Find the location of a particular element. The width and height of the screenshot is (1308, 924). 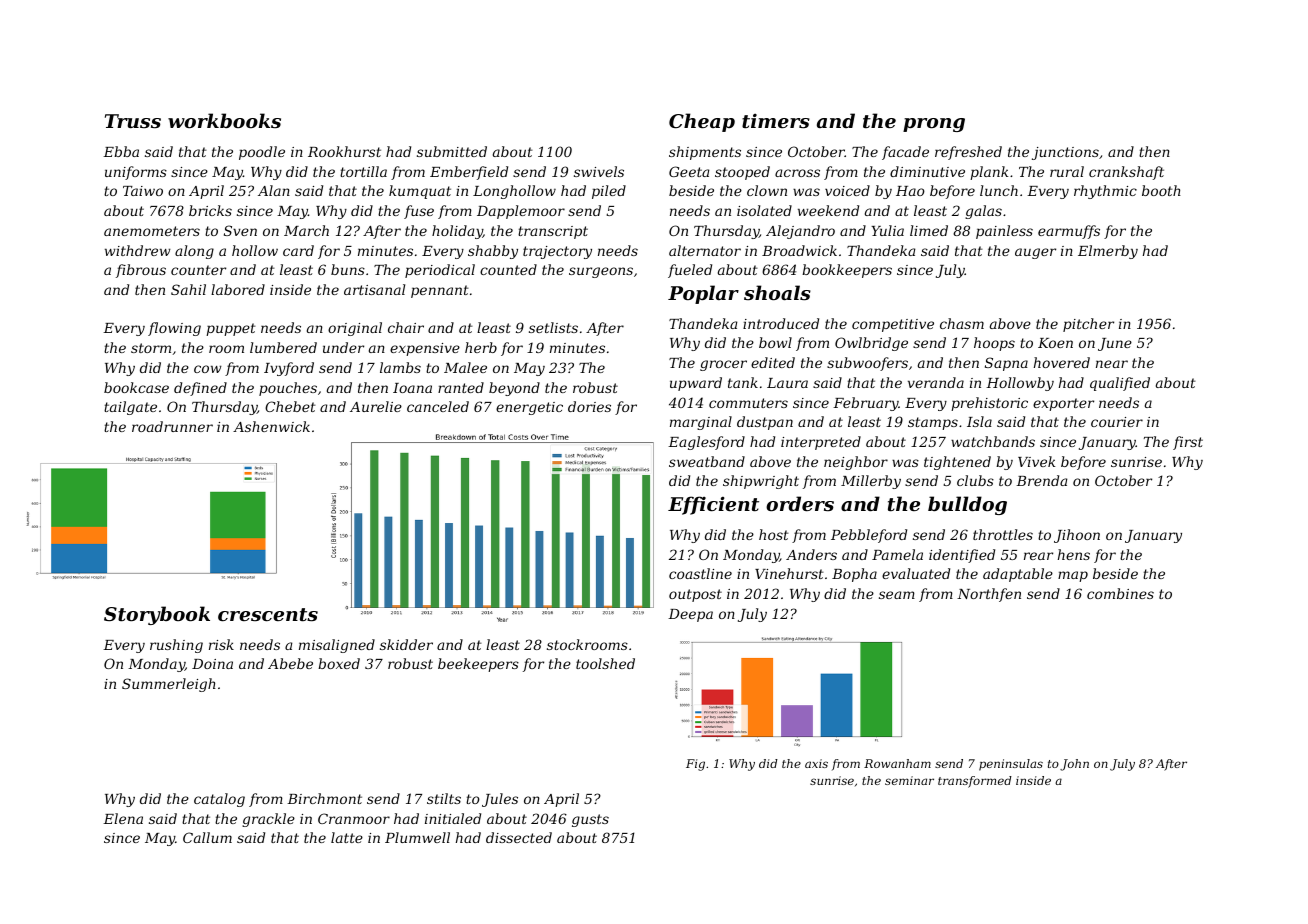

Summerleigh is located at coordinates (169, 685).
